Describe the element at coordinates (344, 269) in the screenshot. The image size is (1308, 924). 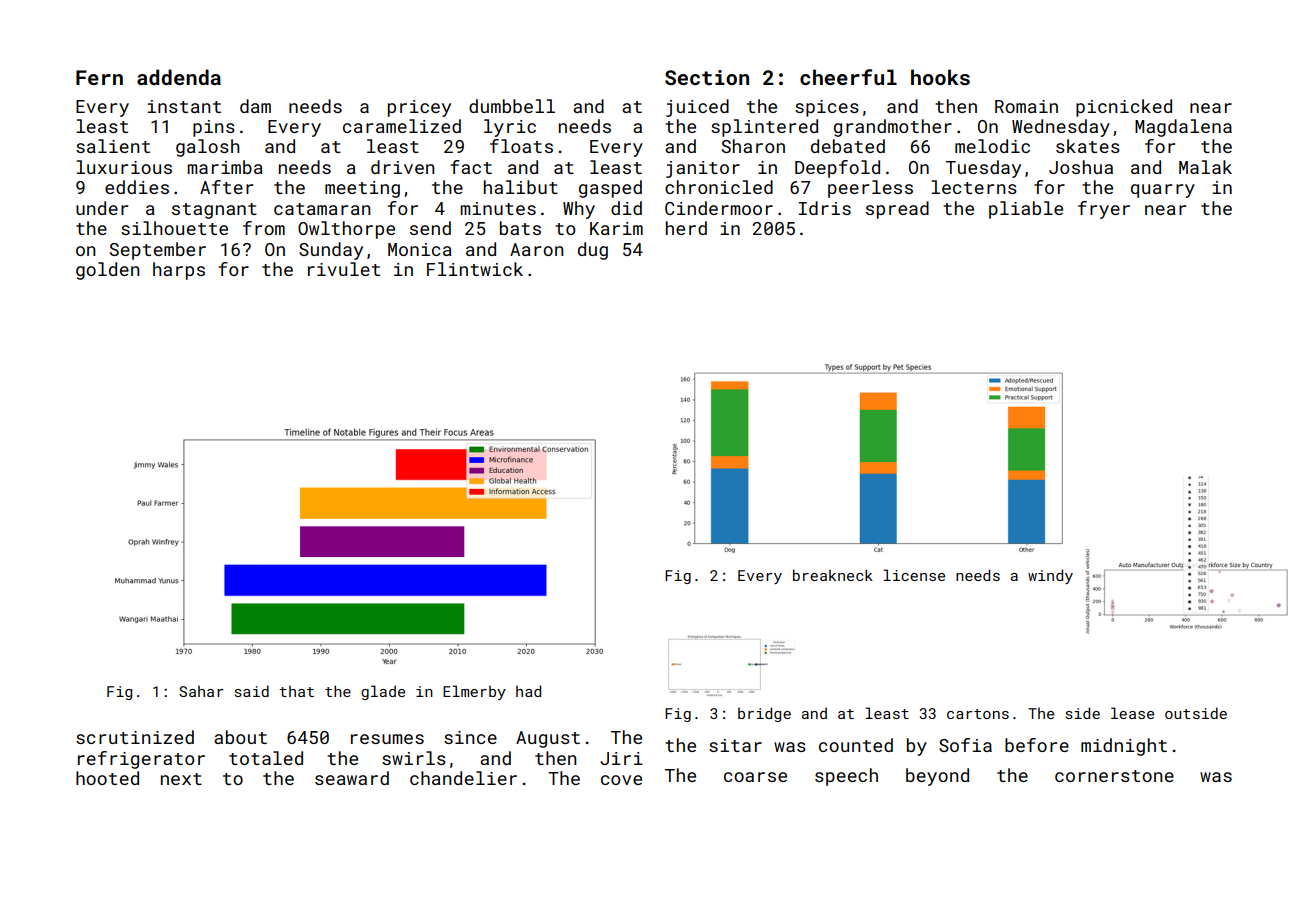
I see `rivulet` at that location.
